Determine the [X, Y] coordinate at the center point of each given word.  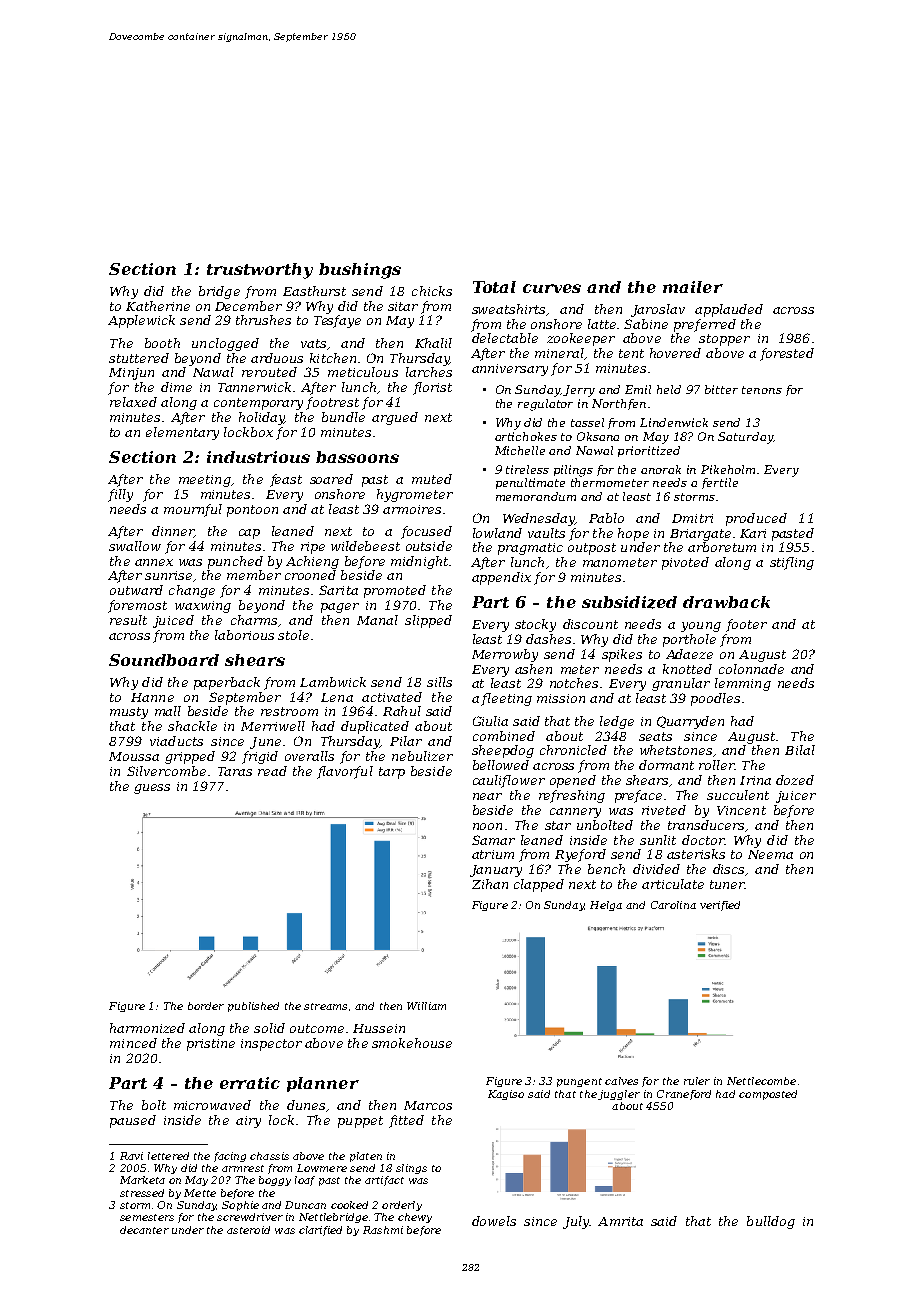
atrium [493, 854]
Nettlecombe [761, 1081]
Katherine [158, 306]
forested [787, 354]
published [253, 1007]
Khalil [433, 343]
